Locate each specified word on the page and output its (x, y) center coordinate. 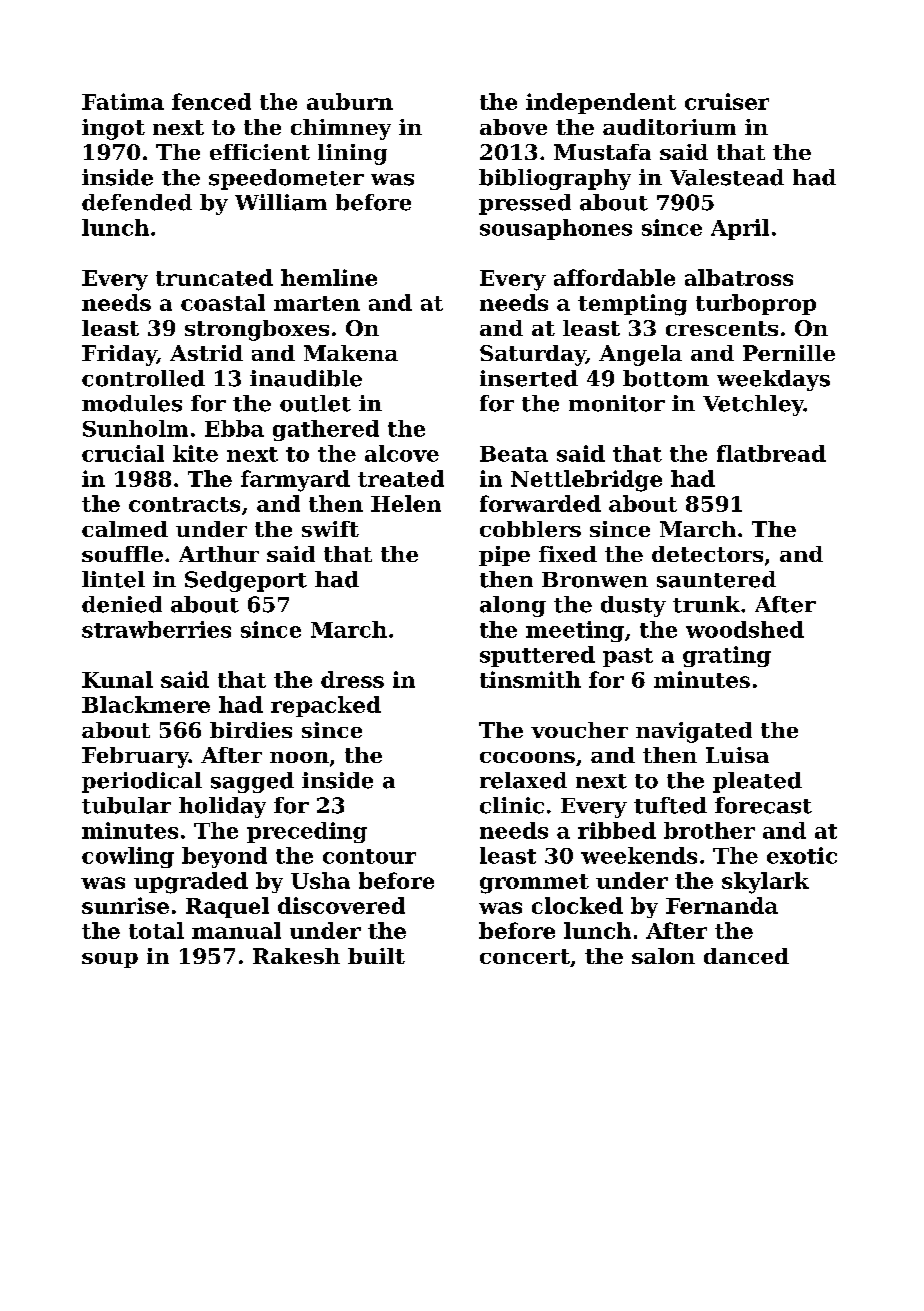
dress (352, 679)
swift (330, 529)
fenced (211, 101)
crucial (123, 453)
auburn (350, 101)
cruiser (727, 101)
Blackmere (146, 704)
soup (110, 960)
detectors (707, 554)
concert (525, 956)
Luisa (737, 755)
